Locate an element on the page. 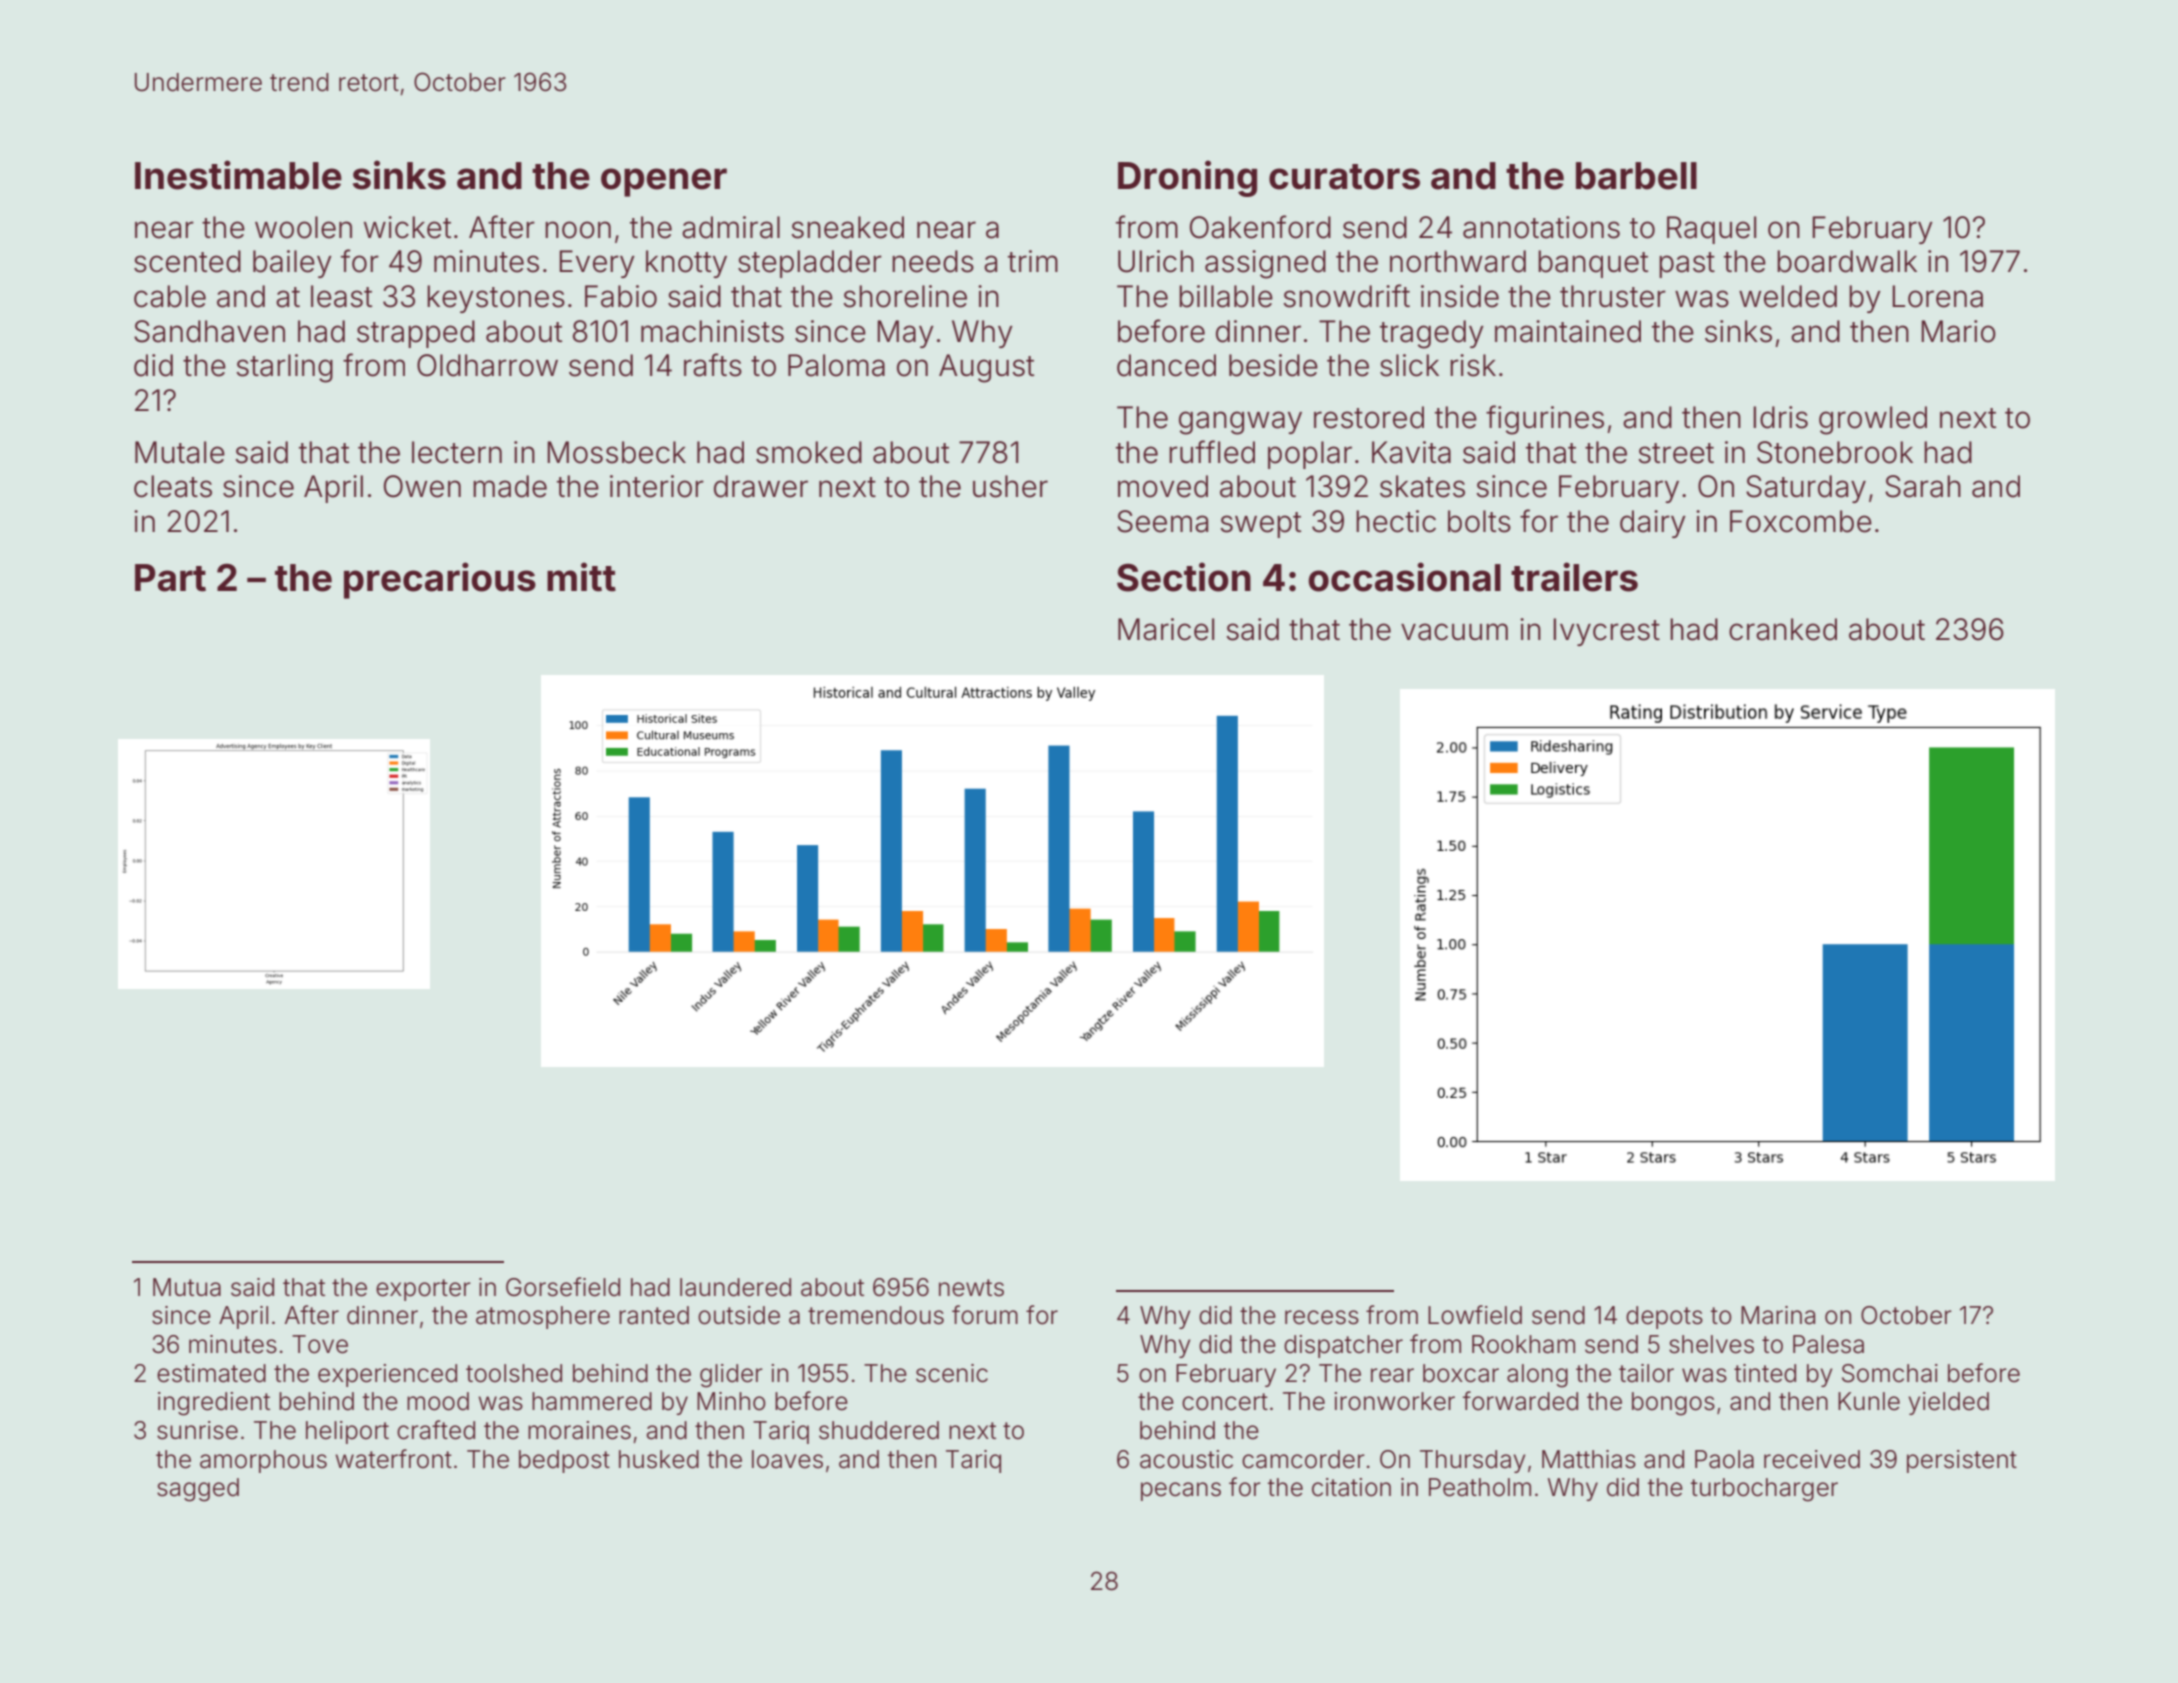 Image resolution: width=2178 pixels, height=1683 pixels. scented is located at coordinates (187, 261).
